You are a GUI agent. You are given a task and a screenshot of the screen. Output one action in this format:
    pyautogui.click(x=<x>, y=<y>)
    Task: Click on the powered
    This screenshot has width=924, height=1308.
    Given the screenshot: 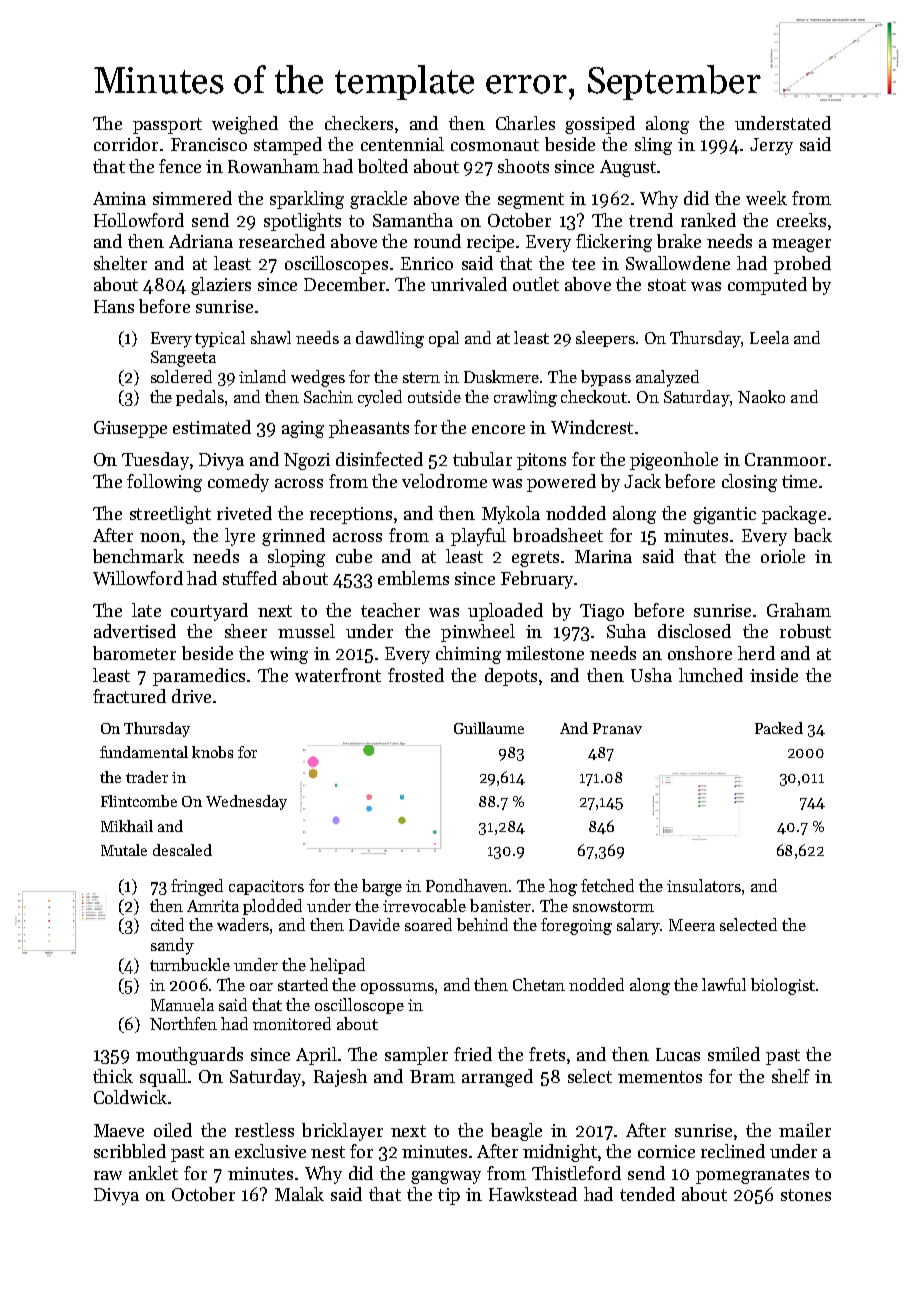 What is the action you would take?
    pyautogui.click(x=561, y=483)
